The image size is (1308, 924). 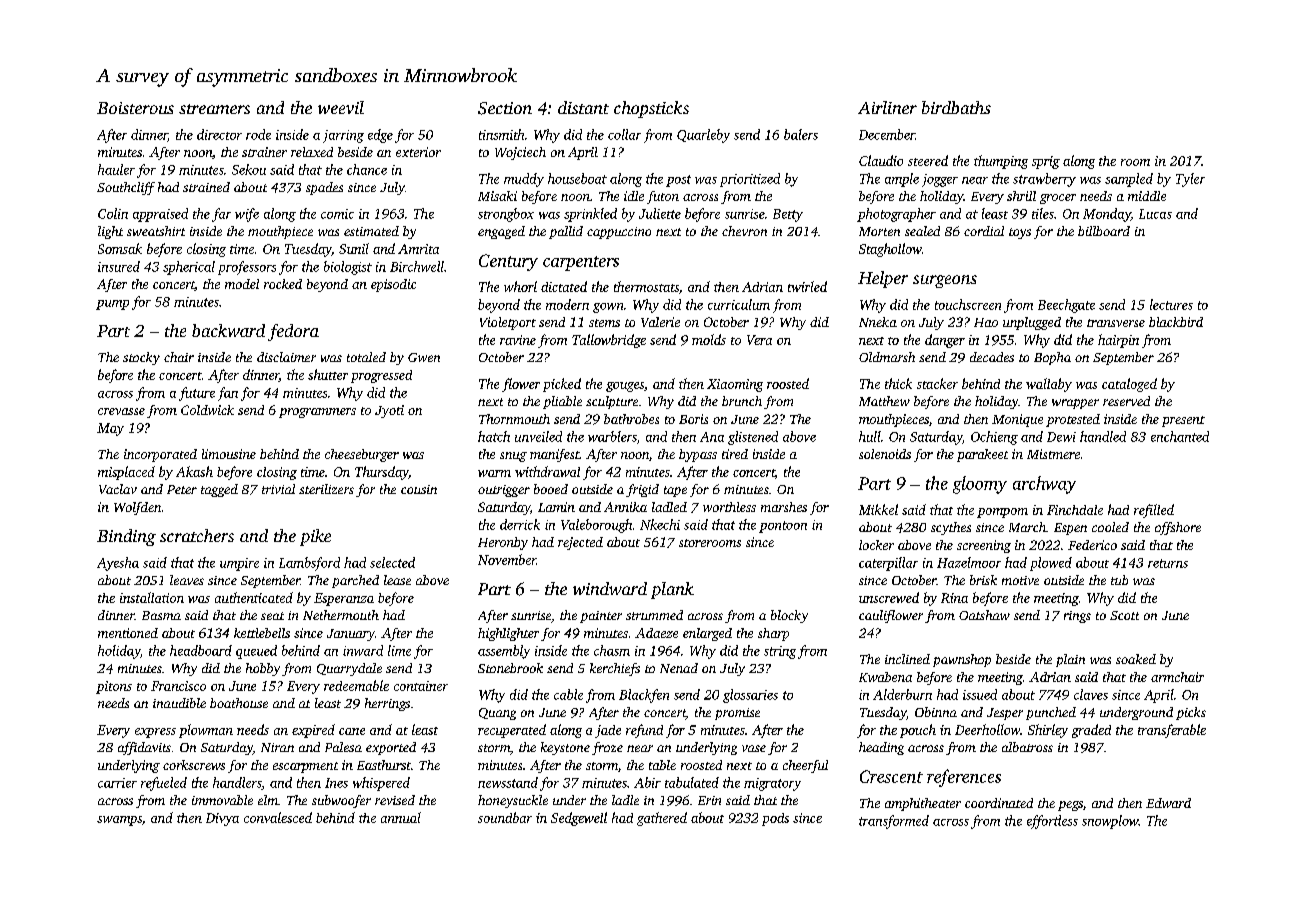 I want to click on weevil, so click(x=341, y=107).
